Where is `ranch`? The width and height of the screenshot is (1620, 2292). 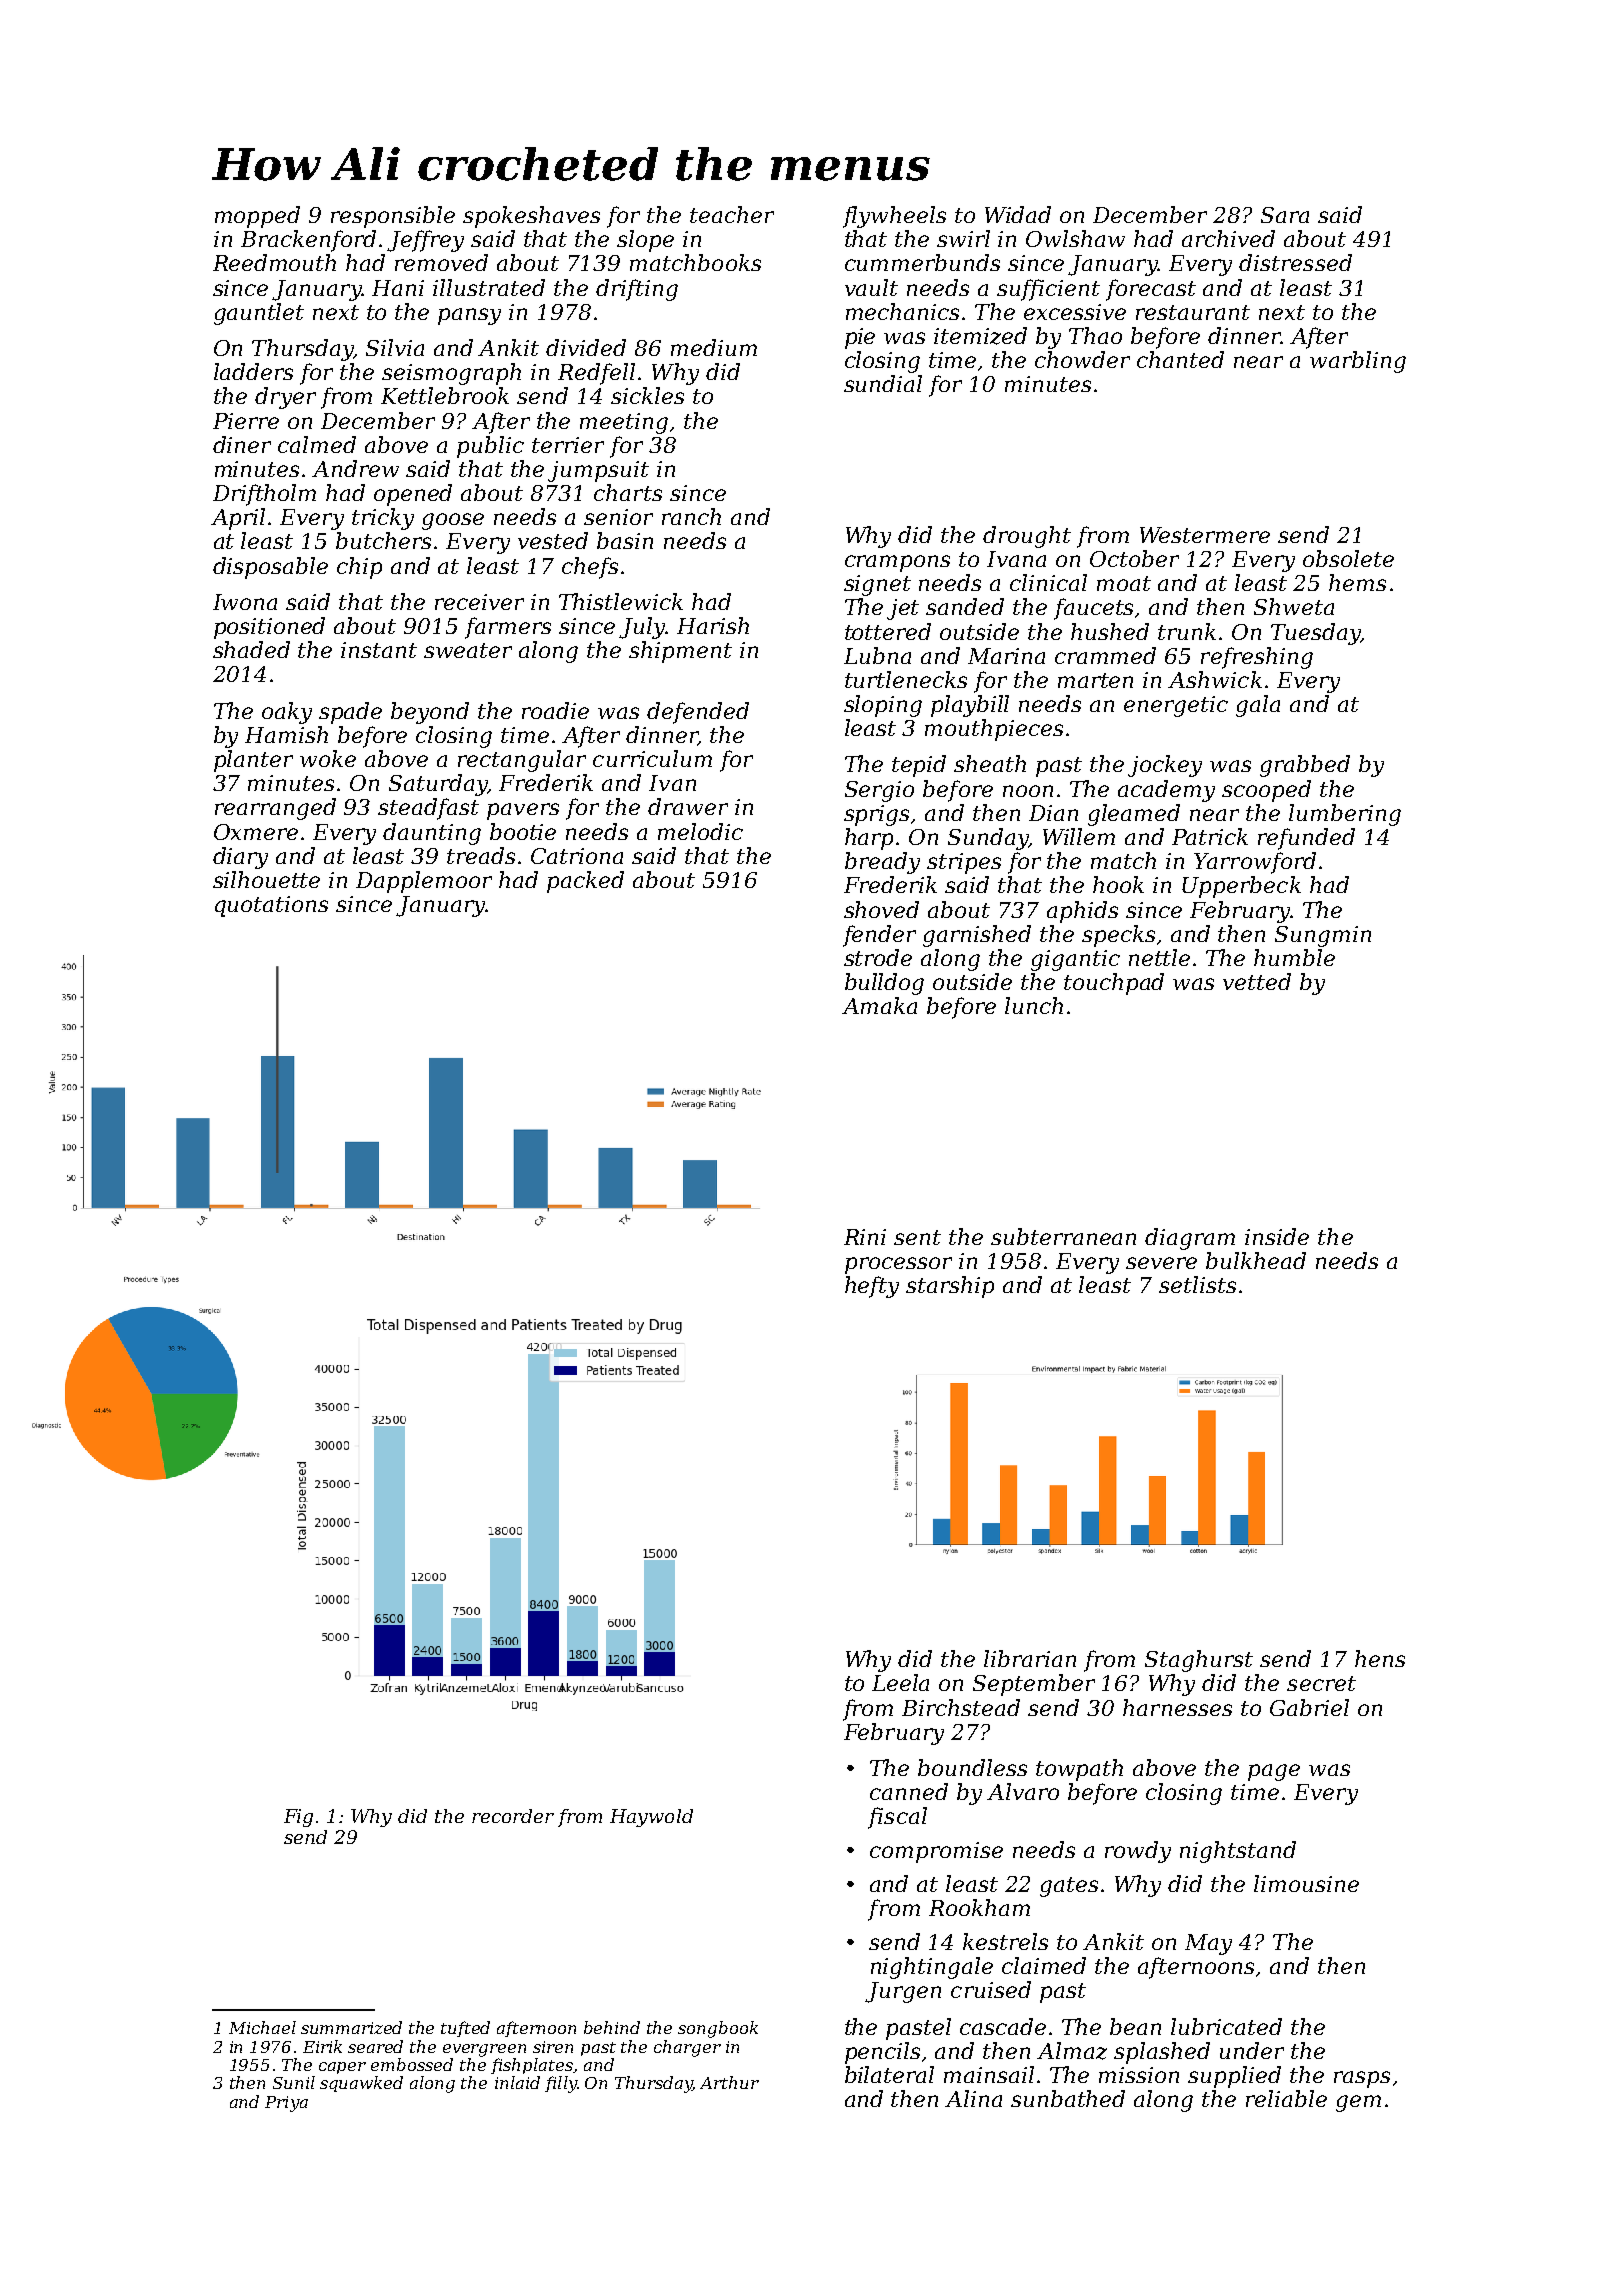 ranch is located at coordinates (691, 516).
